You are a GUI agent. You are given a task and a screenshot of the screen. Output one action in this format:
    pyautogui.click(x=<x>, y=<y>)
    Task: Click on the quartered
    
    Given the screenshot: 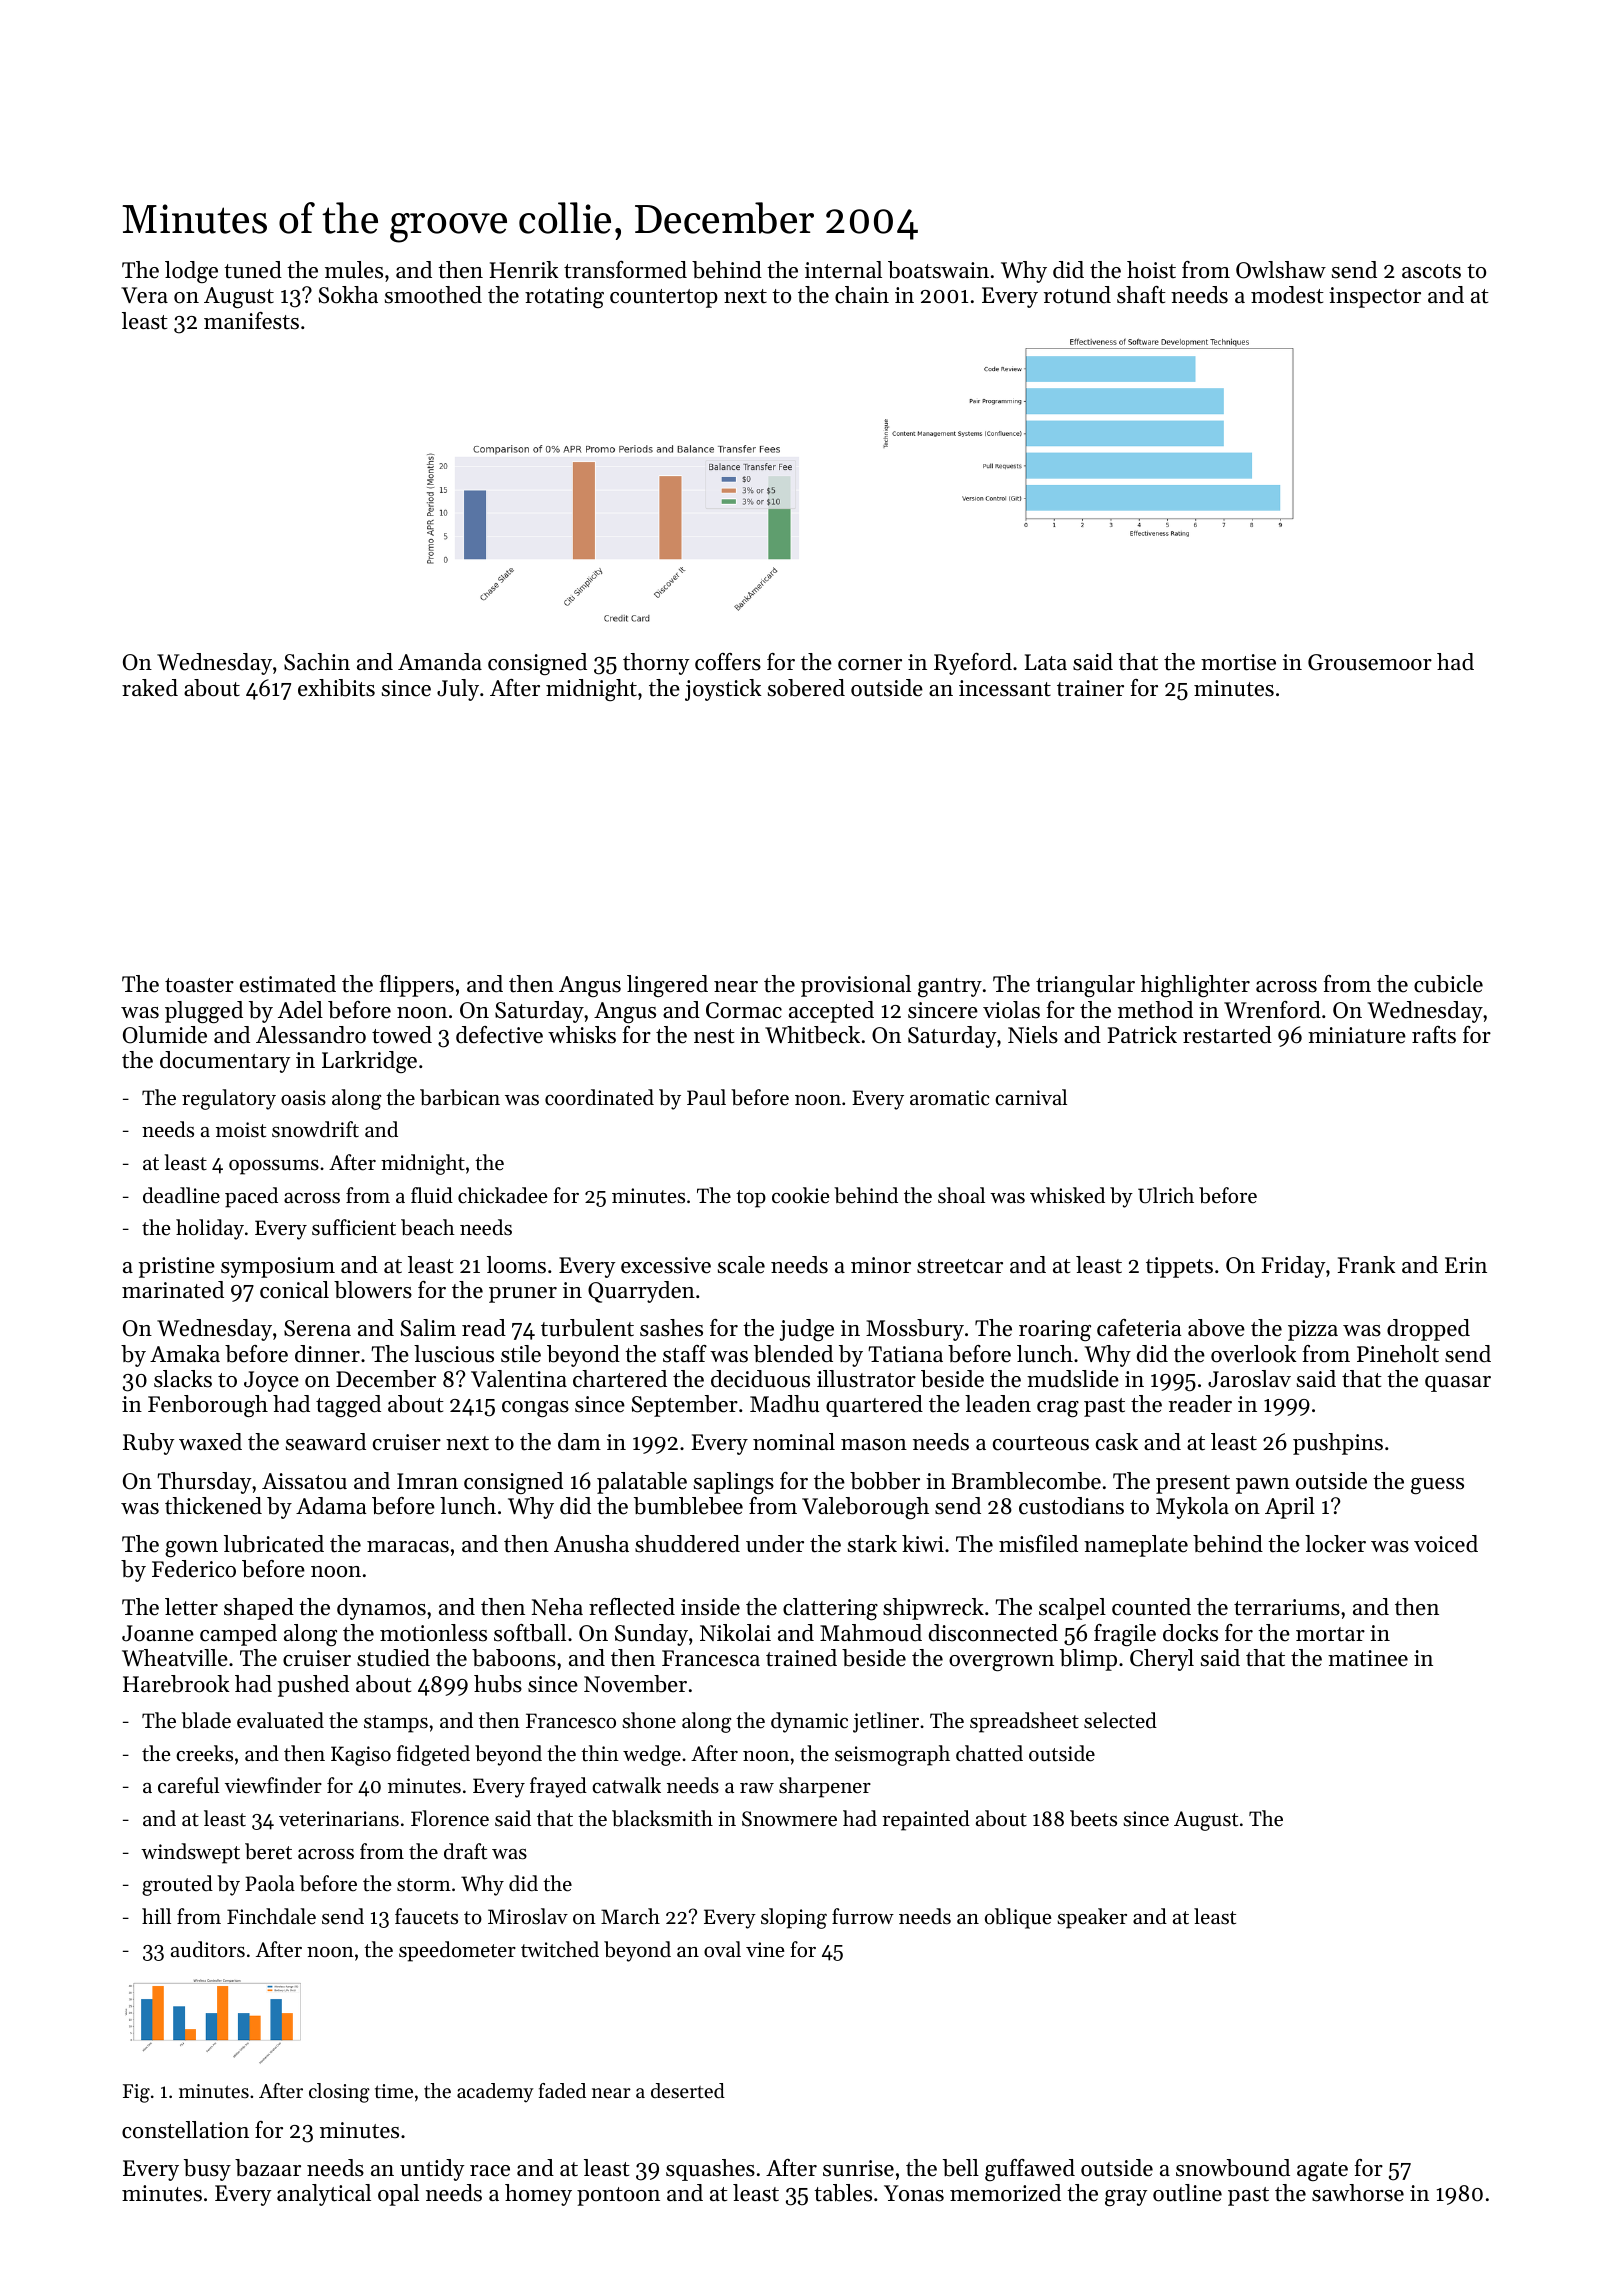 What is the action you would take?
    pyautogui.click(x=874, y=1406)
